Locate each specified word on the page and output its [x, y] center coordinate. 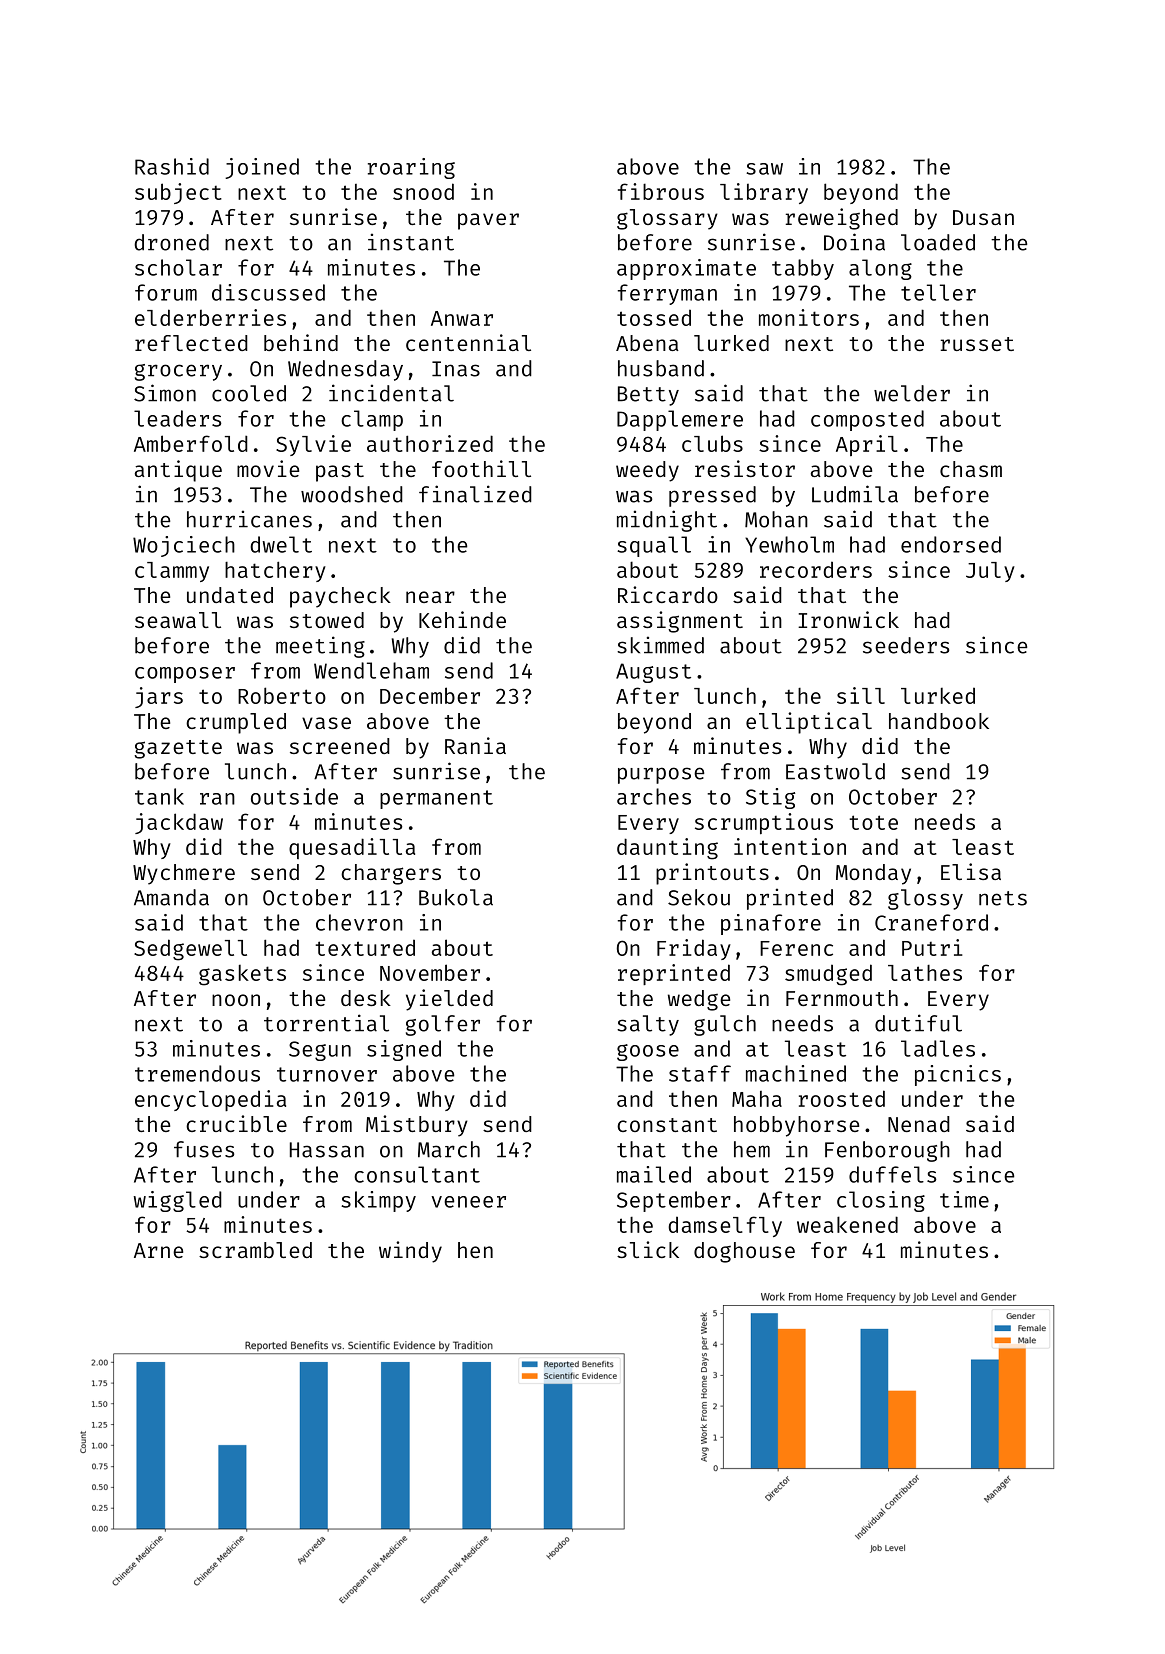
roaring [411, 168]
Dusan [983, 217]
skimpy [378, 1201]
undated [230, 595]
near [430, 597]
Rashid [172, 166]
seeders [906, 645]
